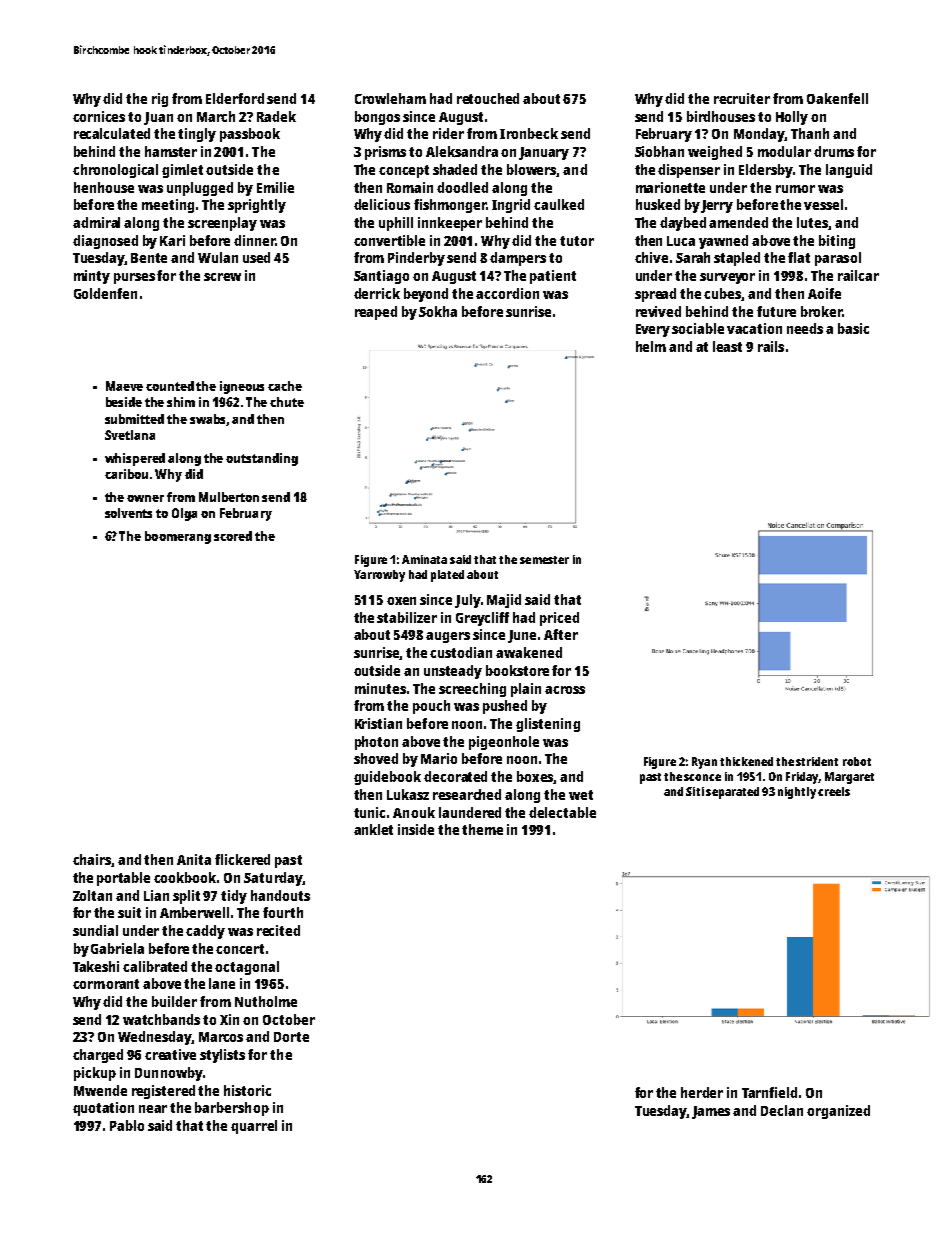  I want to click on Every, so click(653, 330).
